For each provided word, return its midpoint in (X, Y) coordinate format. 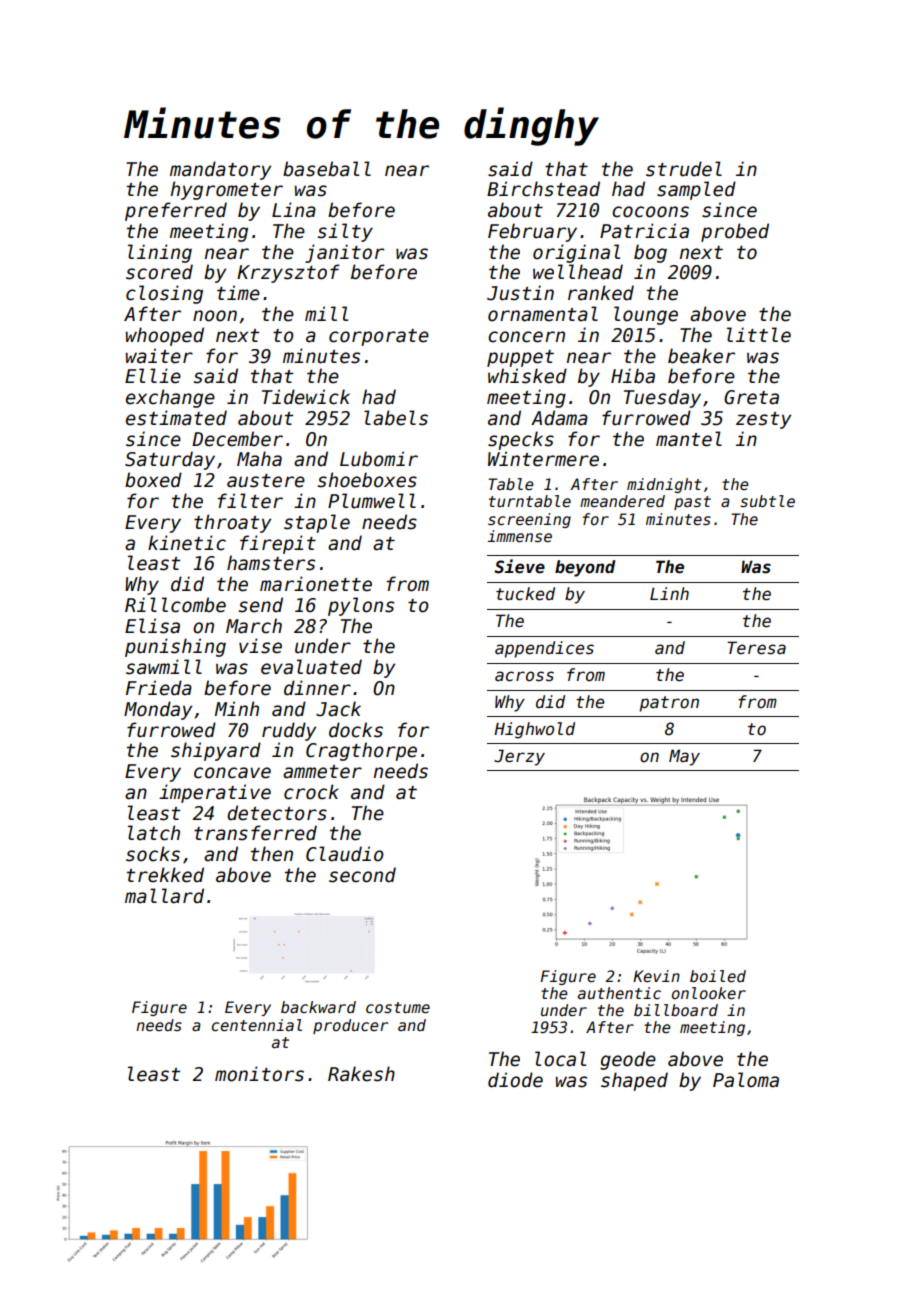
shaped (634, 1081)
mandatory (220, 170)
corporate (379, 337)
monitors (259, 1074)
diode (515, 1080)
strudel (684, 169)
